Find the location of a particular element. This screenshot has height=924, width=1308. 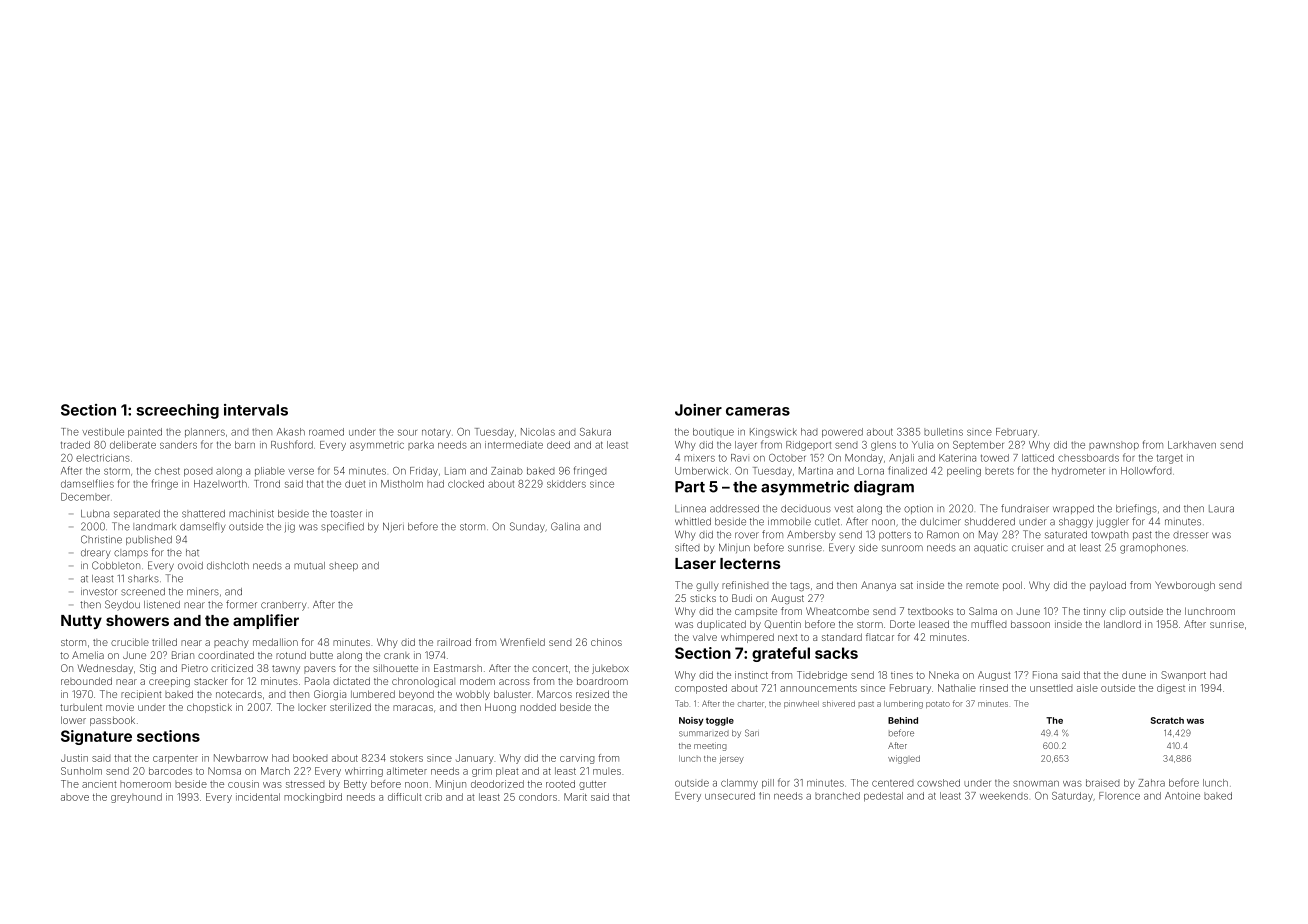

Joiner is located at coordinates (698, 410).
